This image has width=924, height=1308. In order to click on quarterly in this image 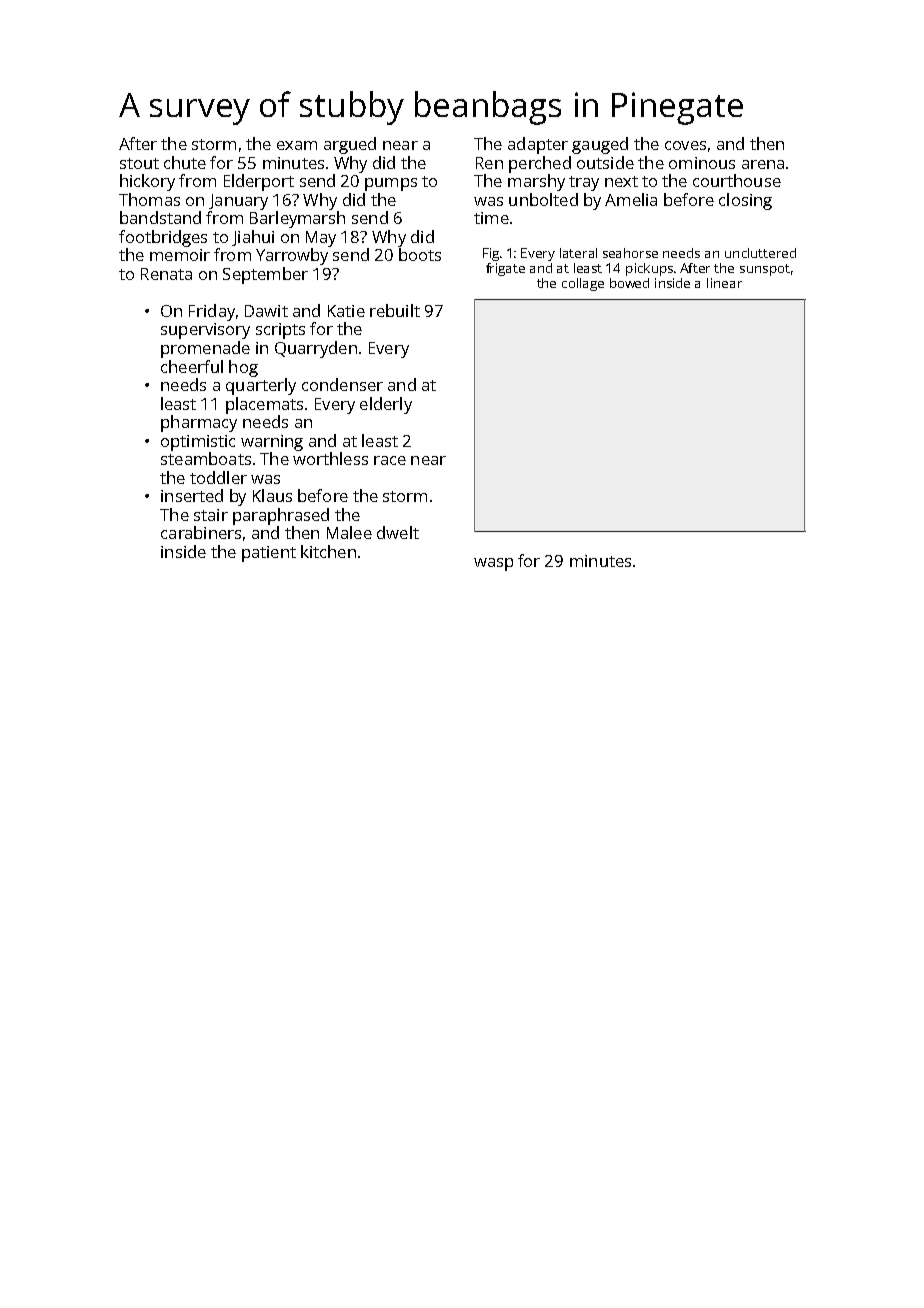, I will do `click(261, 386)`.
